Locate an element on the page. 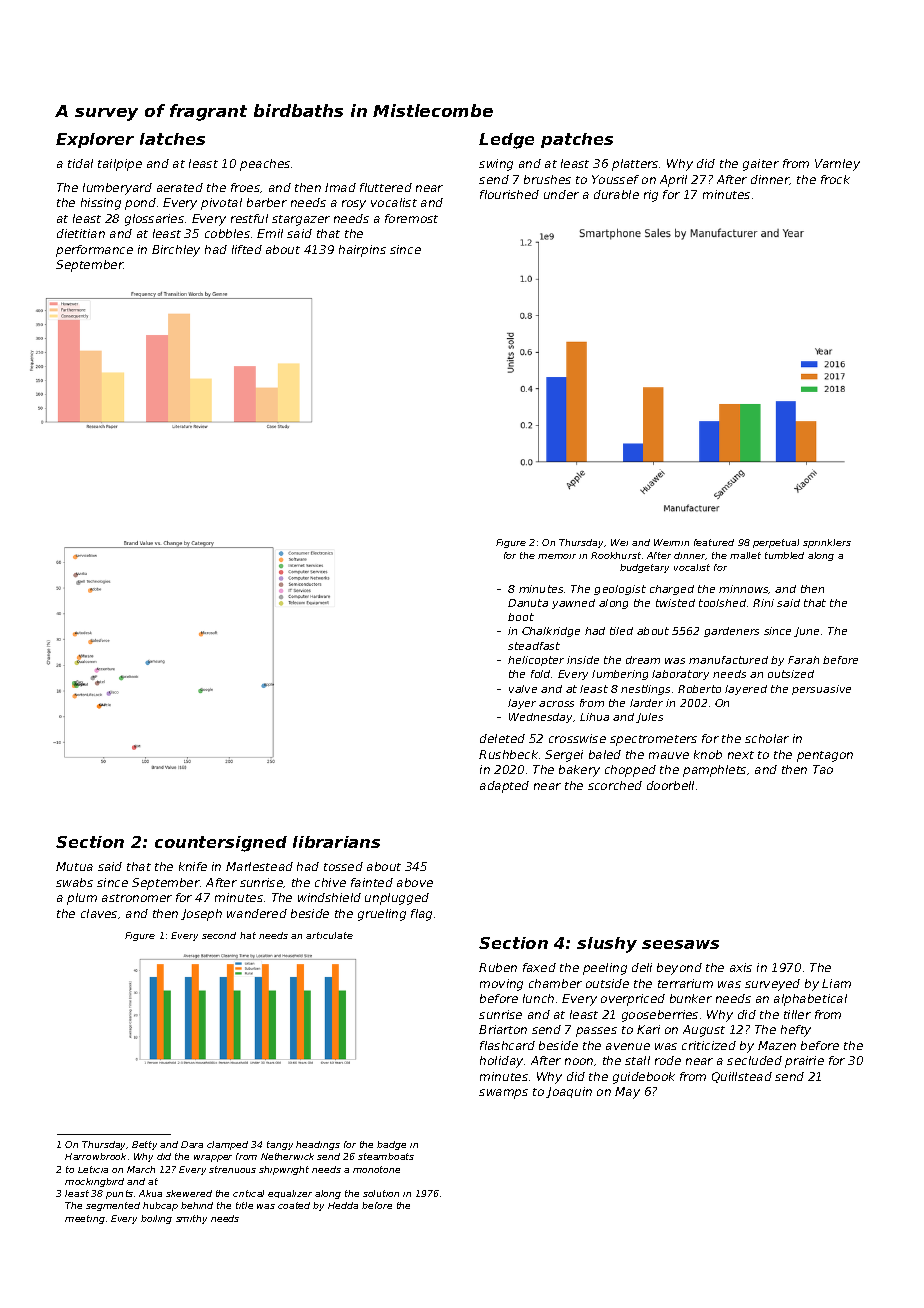 This document has width=924, height=1308. Quillstead is located at coordinates (742, 1077).
